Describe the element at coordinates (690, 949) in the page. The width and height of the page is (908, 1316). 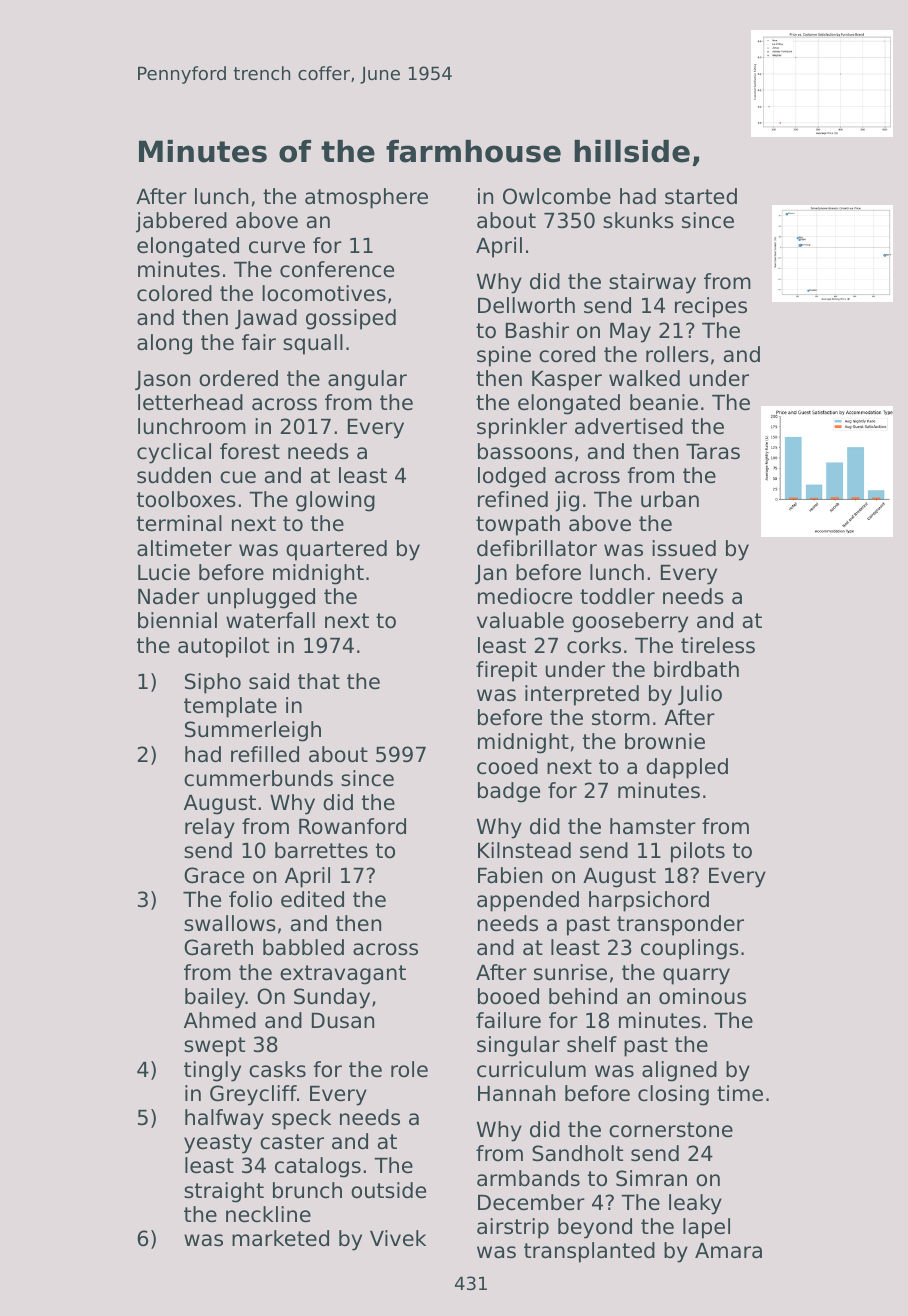
I see `couplings` at that location.
